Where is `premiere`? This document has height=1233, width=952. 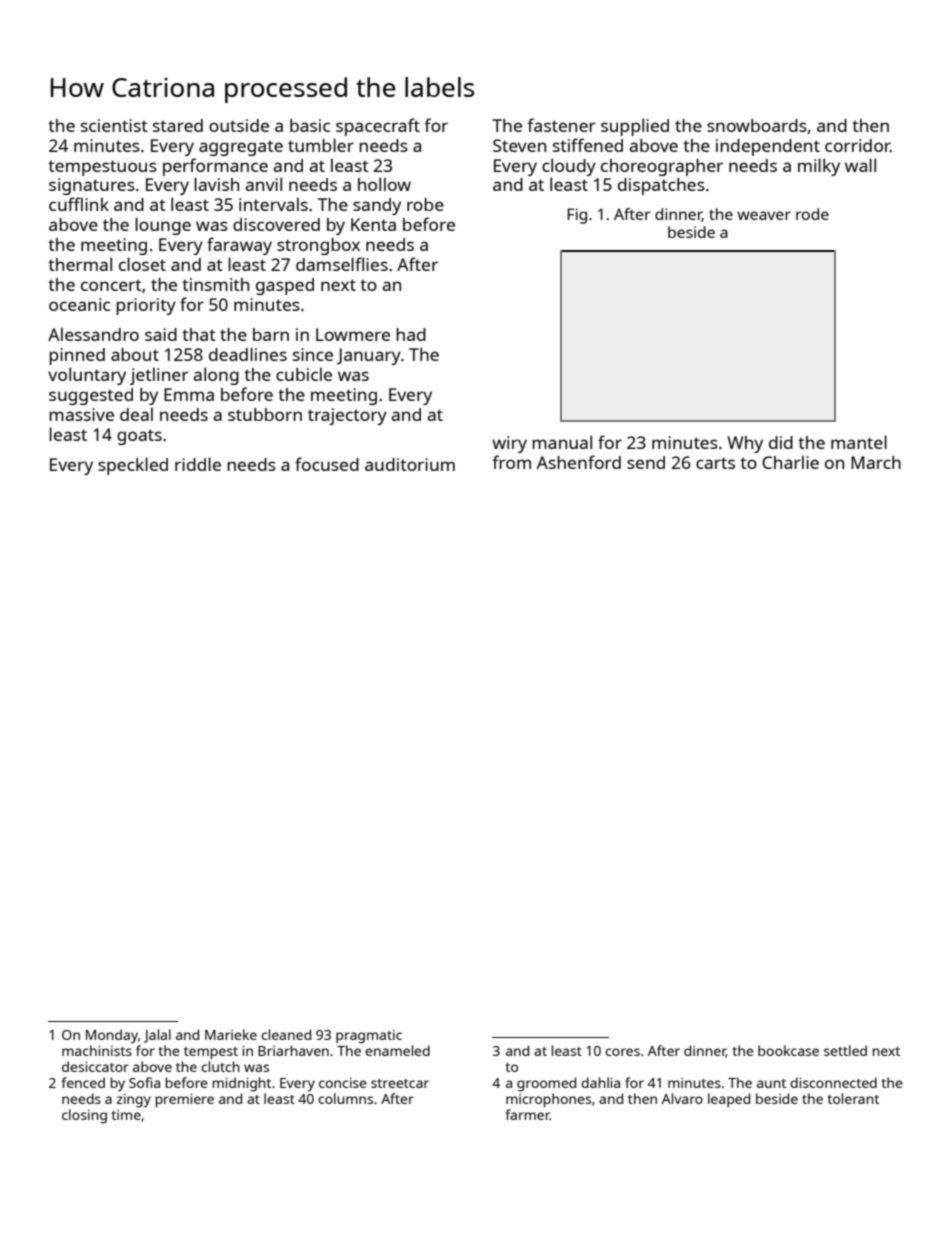 premiere is located at coordinates (185, 1100).
